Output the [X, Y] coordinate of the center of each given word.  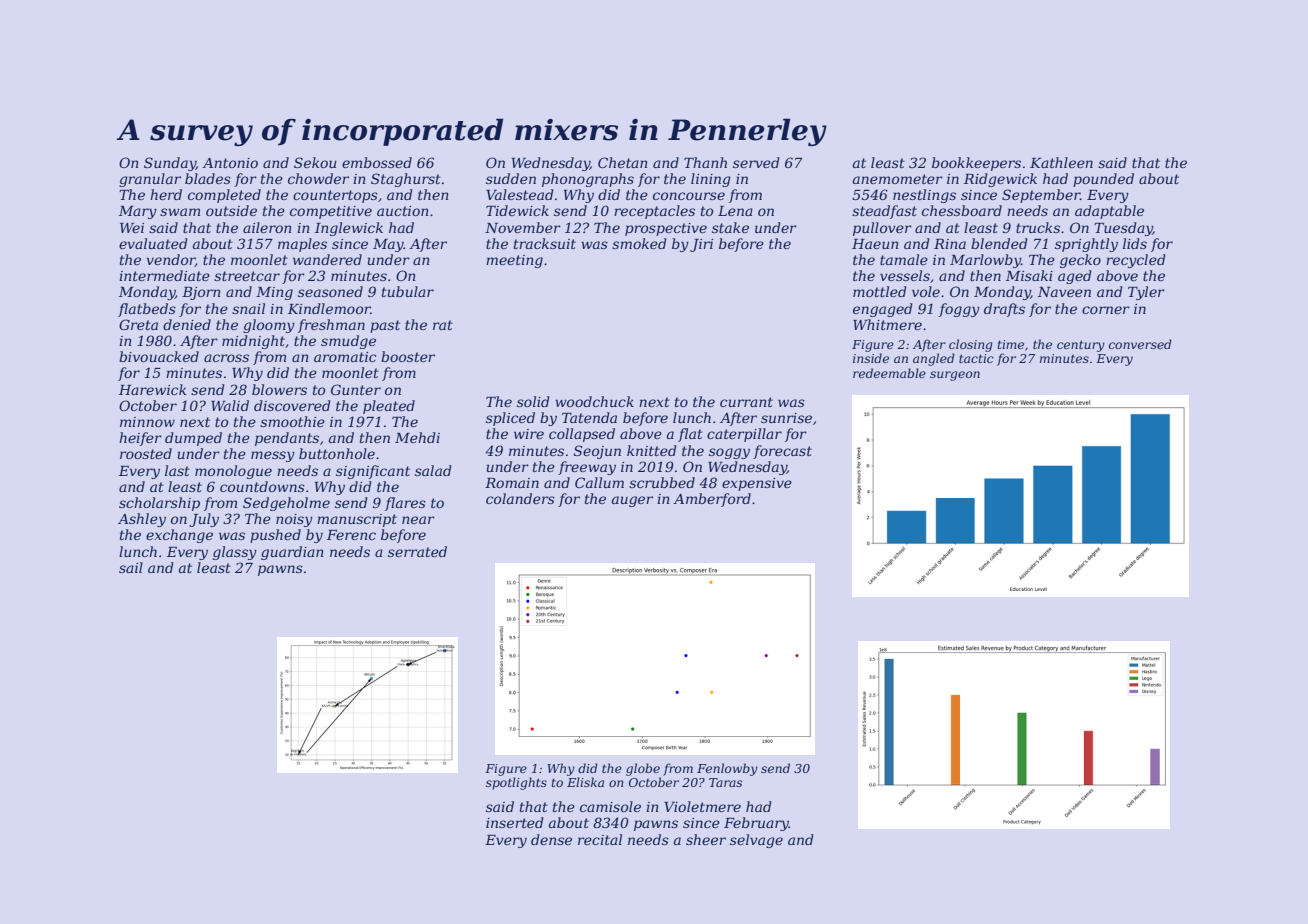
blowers [279, 389]
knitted [652, 450]
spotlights [516, 783]
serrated [417, 551]
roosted [146, 453]
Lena [735, 211]
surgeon [955, 376]
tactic [976, 358]
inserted [515, 822]
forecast [782, 452]
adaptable [1109, 212]
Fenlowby [727, 769]
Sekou [315, 162]
